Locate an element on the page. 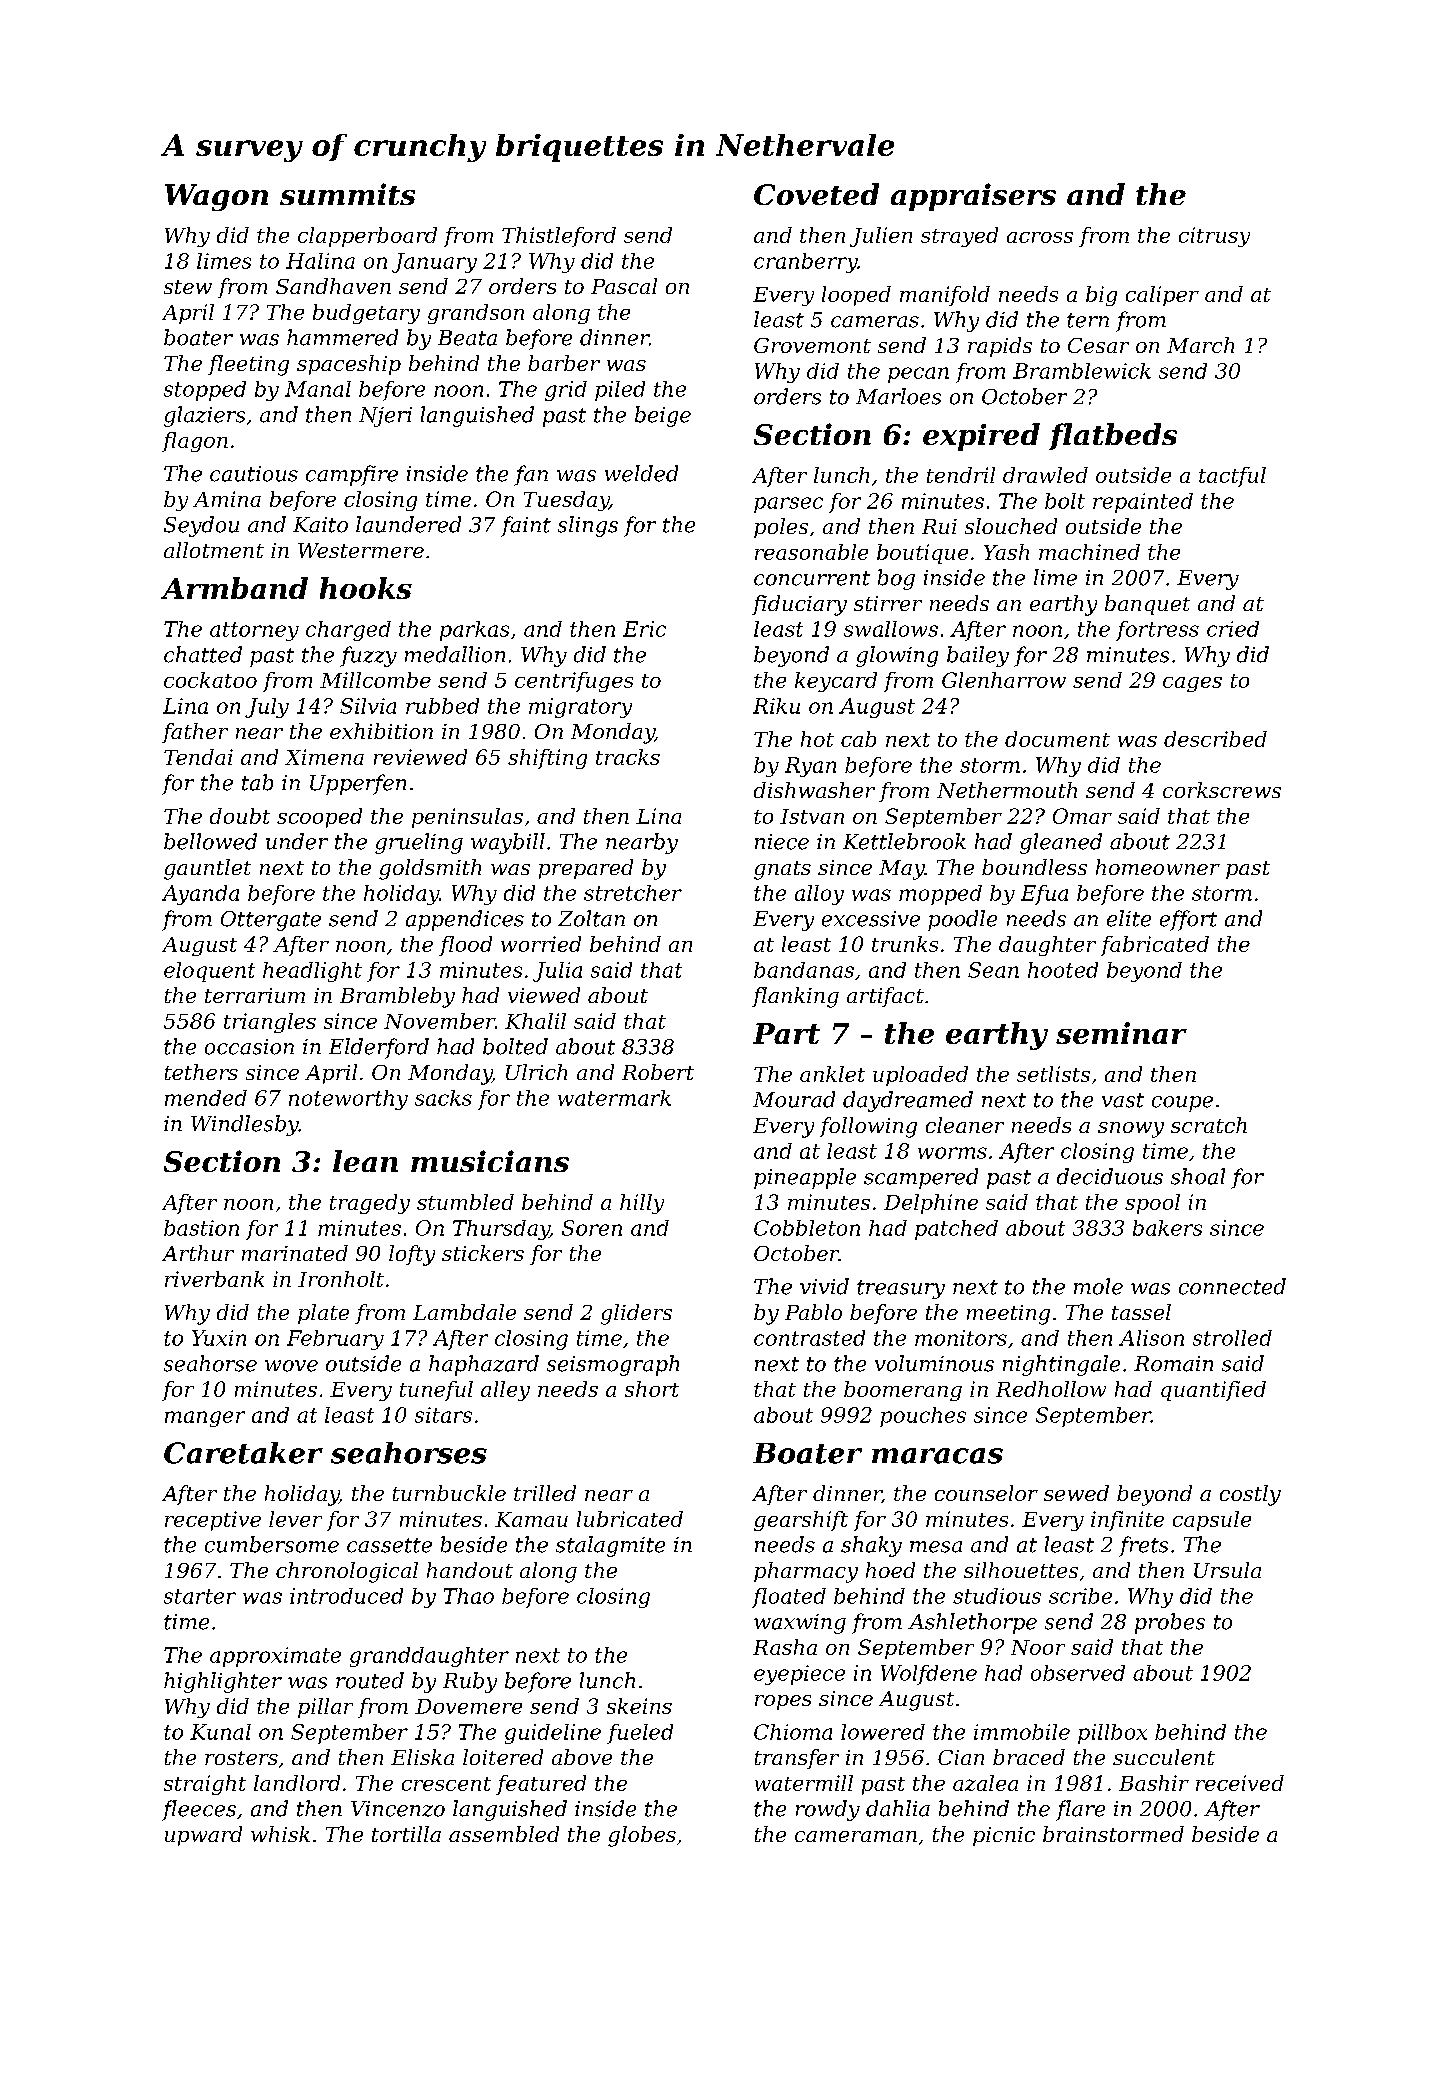  Manal is located at coordinates (318, 389).
